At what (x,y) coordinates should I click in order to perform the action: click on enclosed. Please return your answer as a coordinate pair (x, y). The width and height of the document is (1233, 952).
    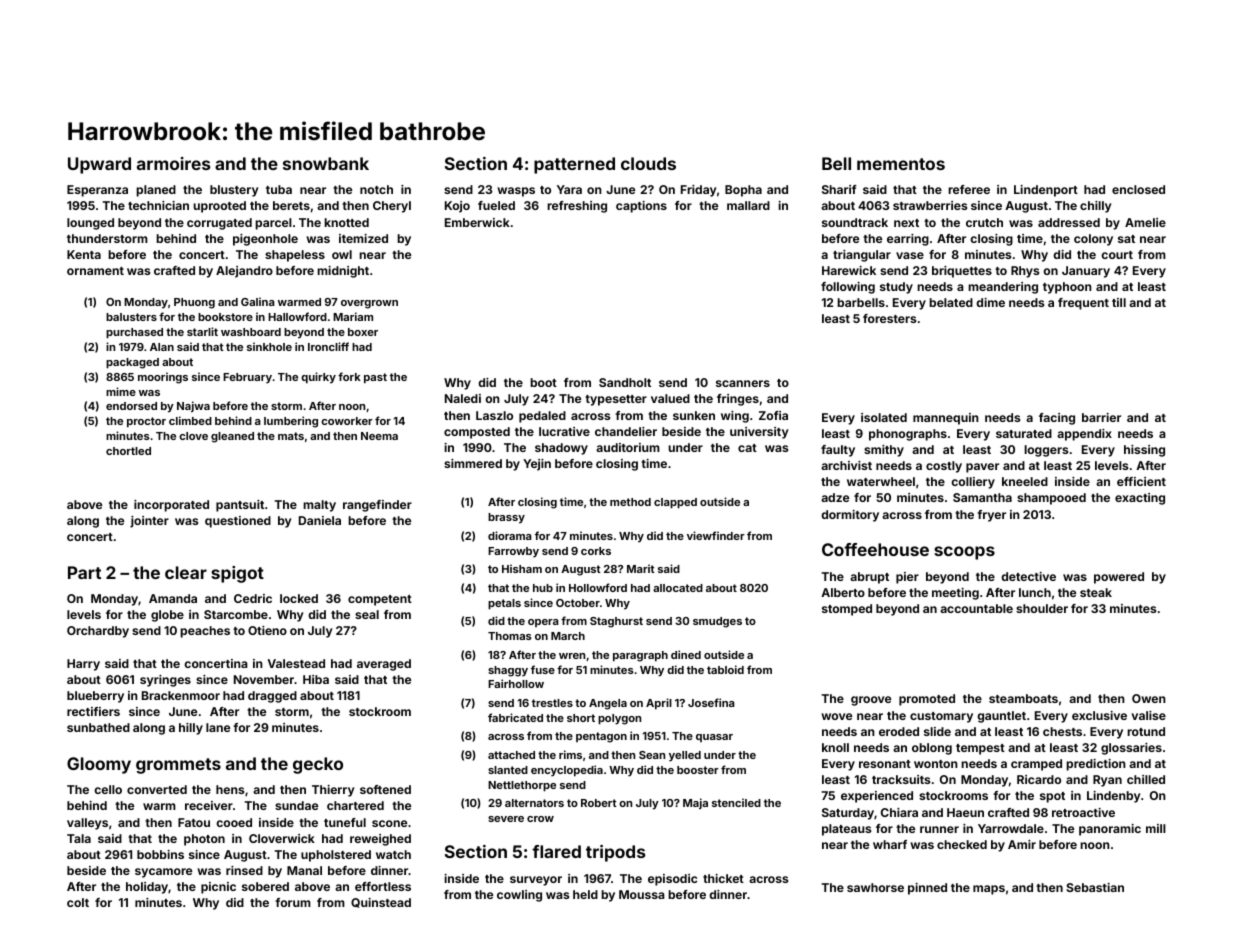
    Looking at the image, I should click on (1138, 189).
